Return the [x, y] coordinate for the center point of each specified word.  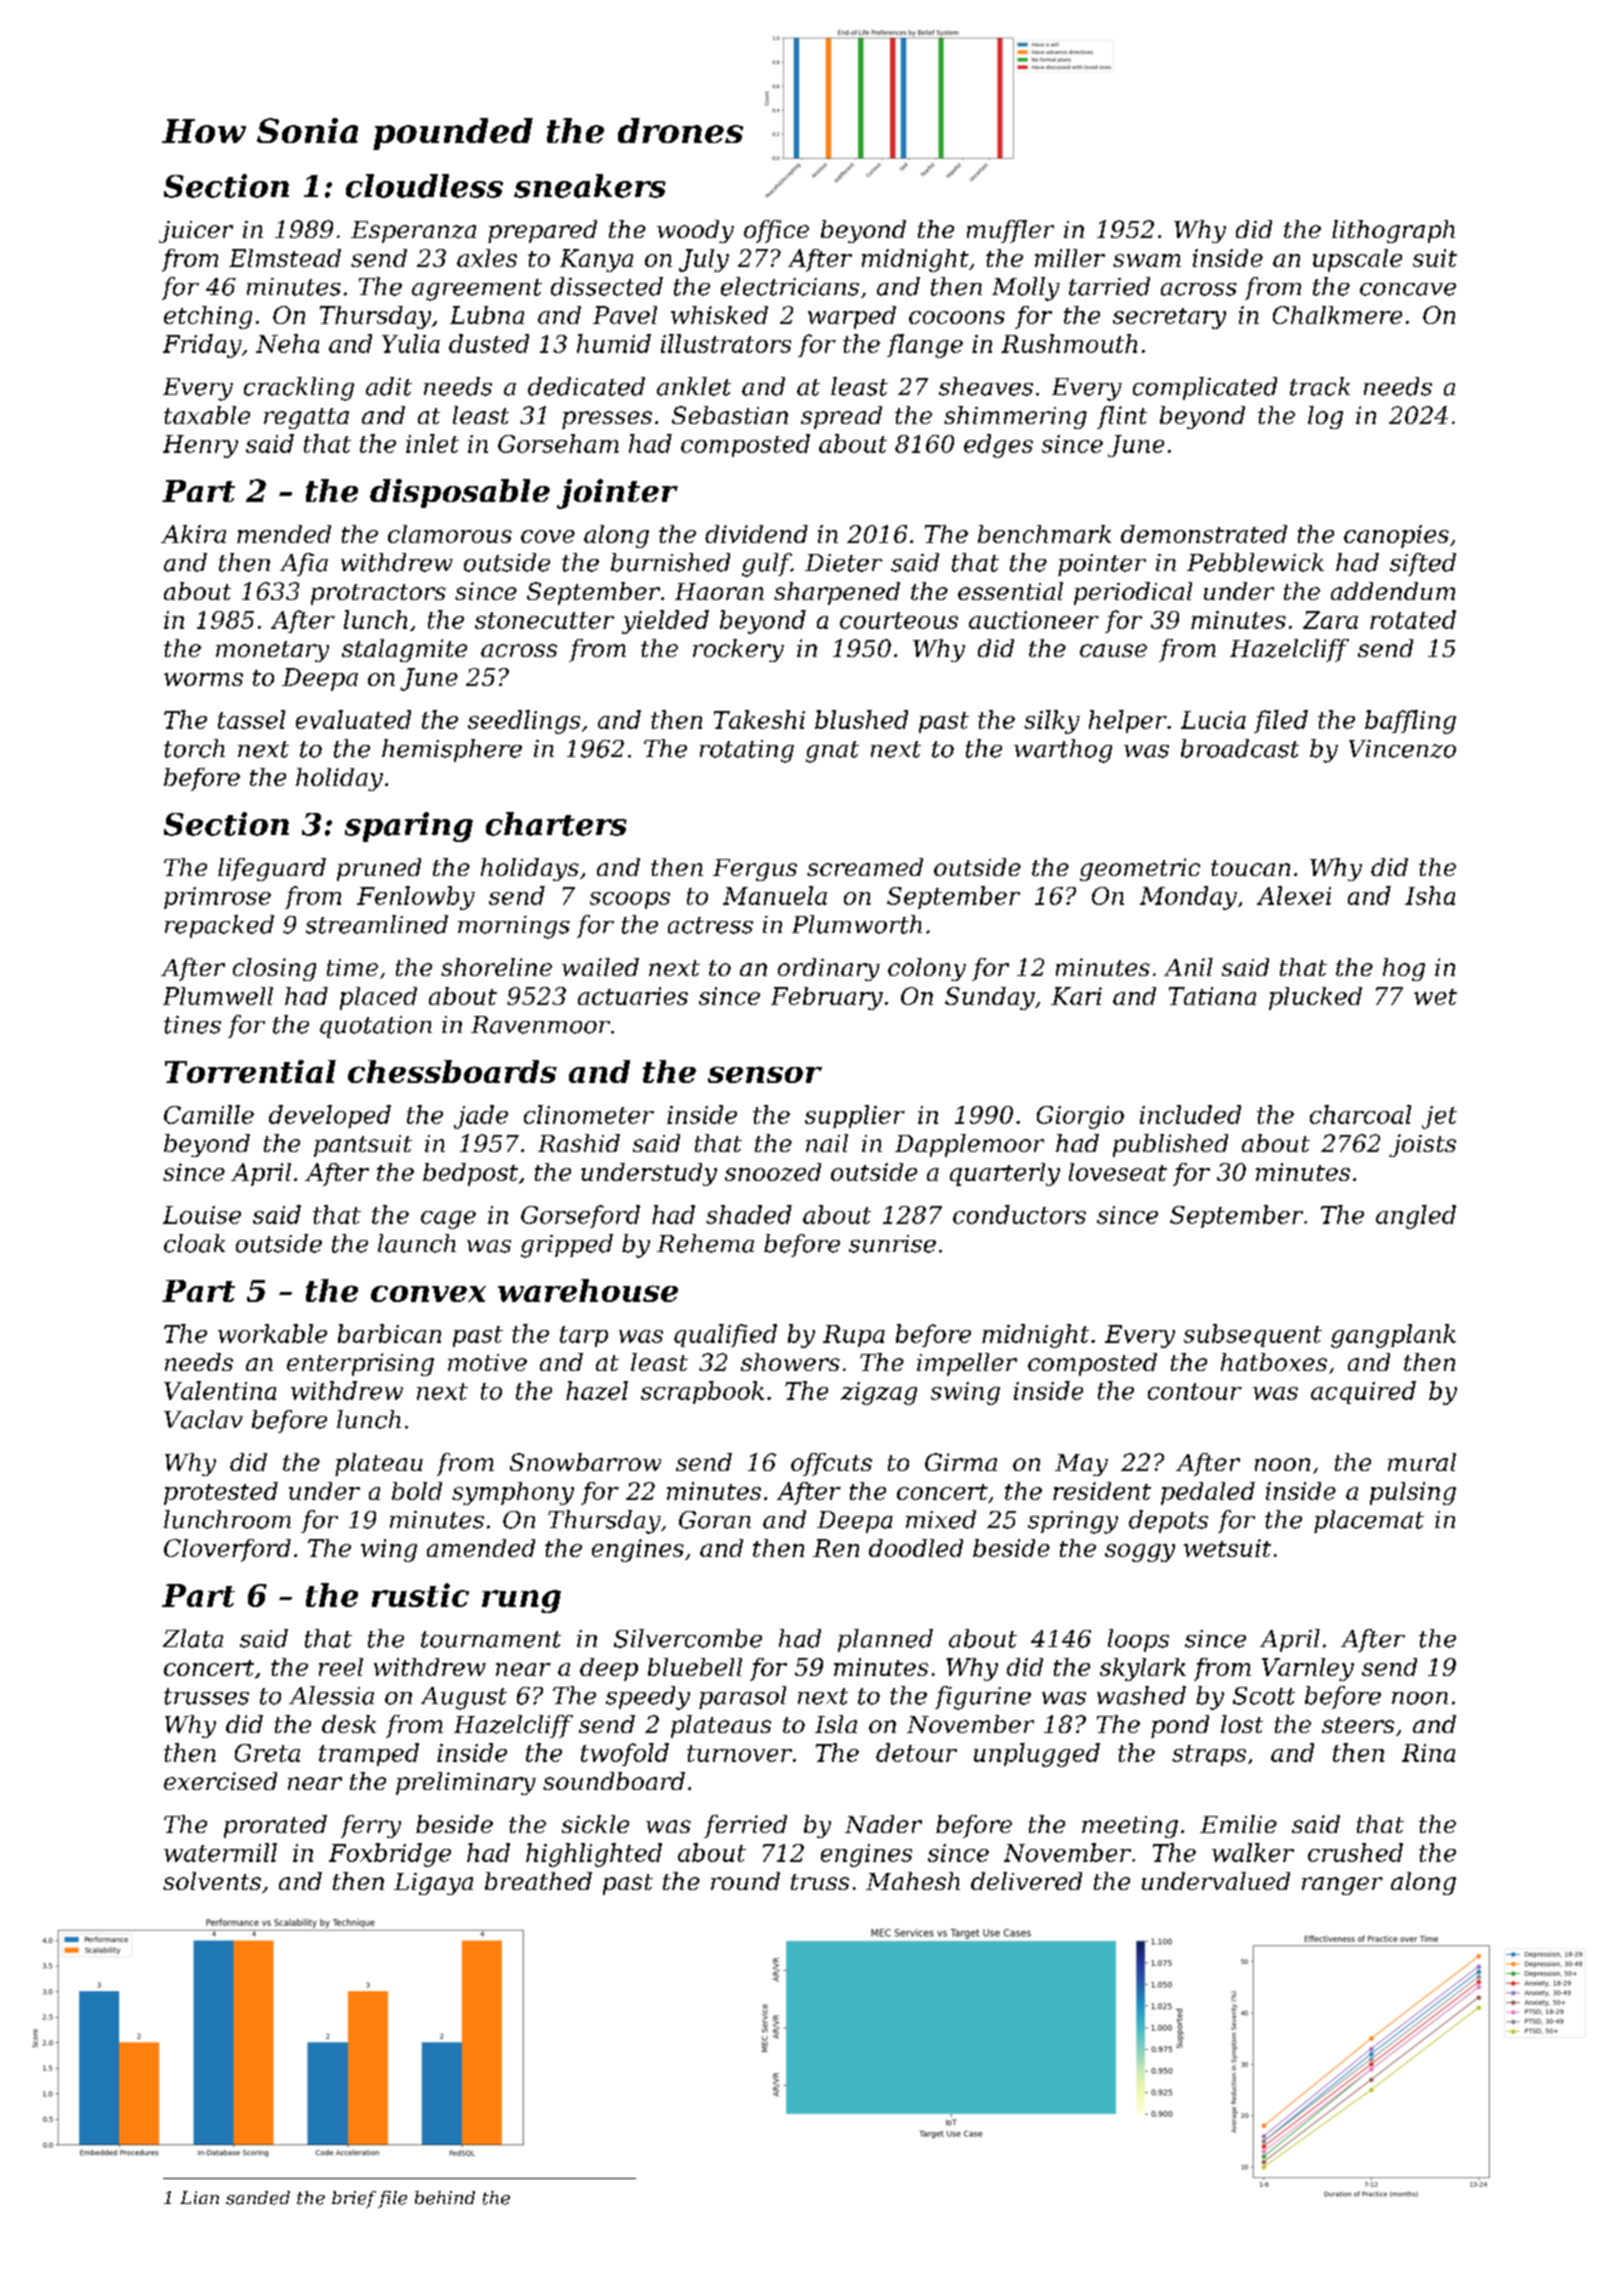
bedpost [470, 1174]
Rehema [705, 1243]
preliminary [466, 1783]
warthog [1063, 751]
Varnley [1308, 1669]
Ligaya [433, 1884]
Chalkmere [1337, 315]
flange [925, 346]
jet [1439, 1117]
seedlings [524, 722]
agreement [477, 290]
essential [1010, 591]
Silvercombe [688, 1638]
